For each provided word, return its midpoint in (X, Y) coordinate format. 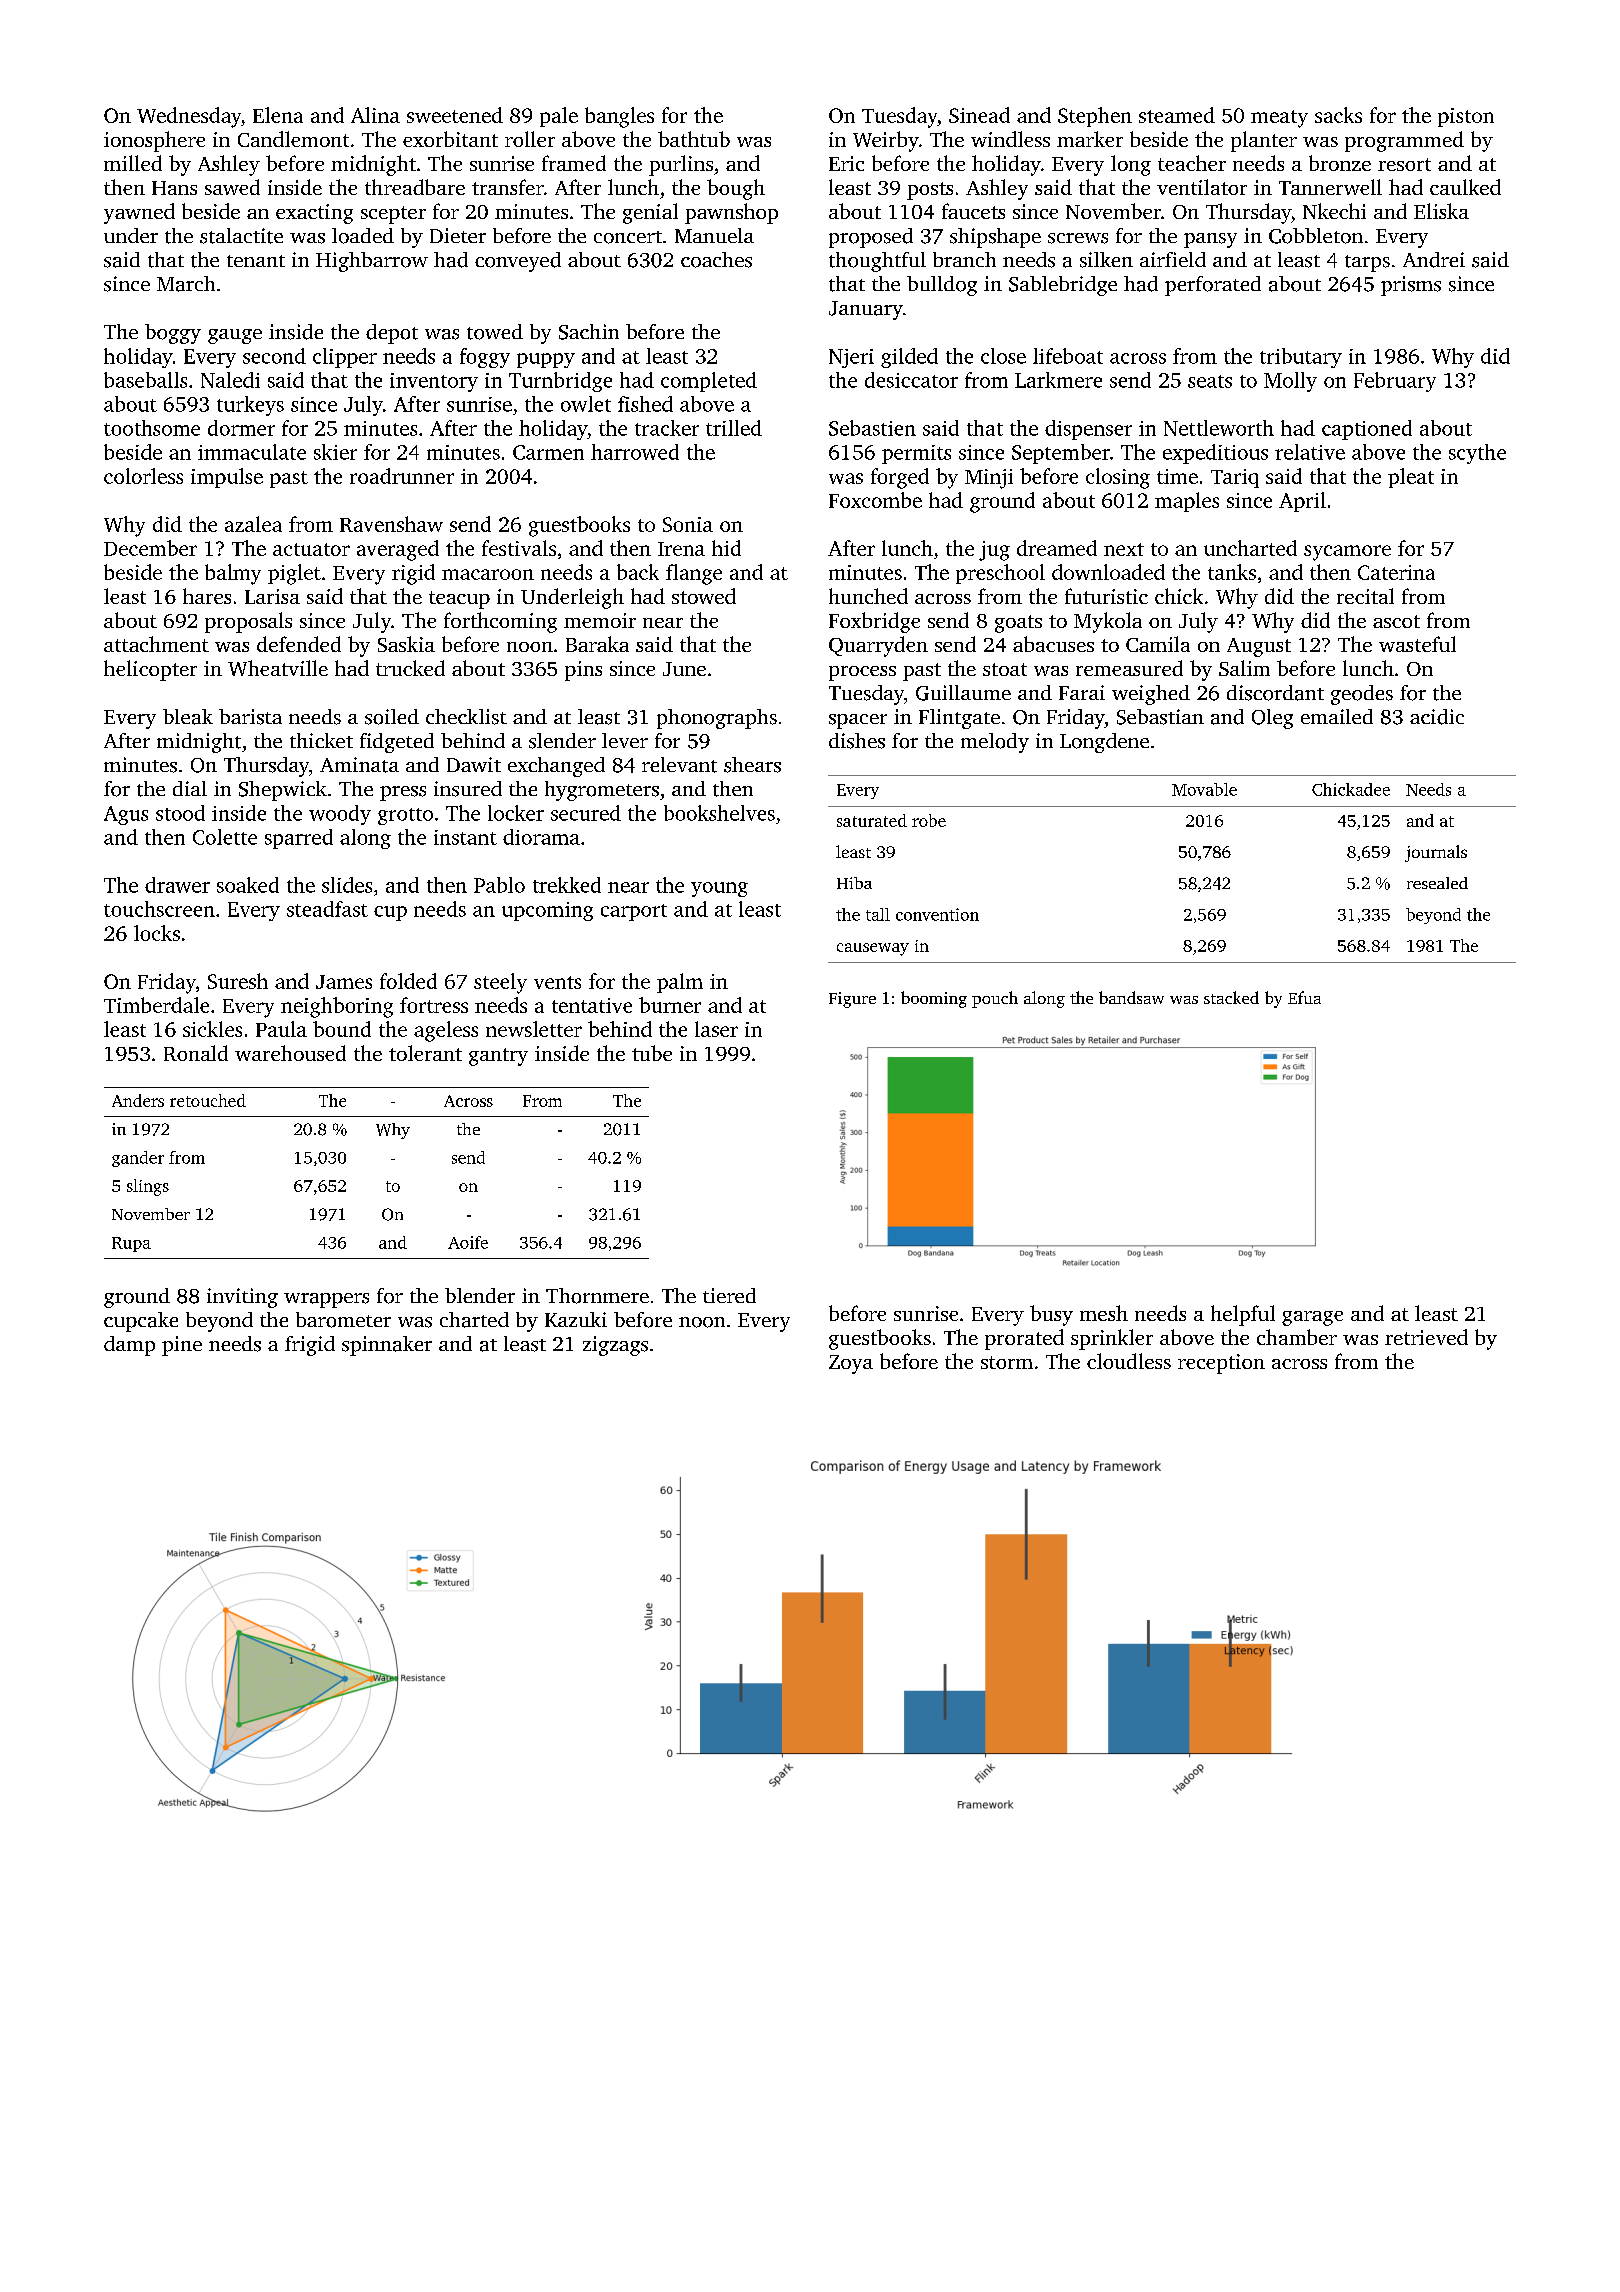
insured (468, 789)
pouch (995, 999)
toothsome (152, 428)
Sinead (979, 115)
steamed (1177, 115)
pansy (1210, 240)
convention (937, 914)
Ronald (196, 1053)
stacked (1231, 997)
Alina (375, 115)
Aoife (468, 1242)
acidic (1437, 717)
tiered (729, 1295)
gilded (909, 358)
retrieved (1426, 1337)
